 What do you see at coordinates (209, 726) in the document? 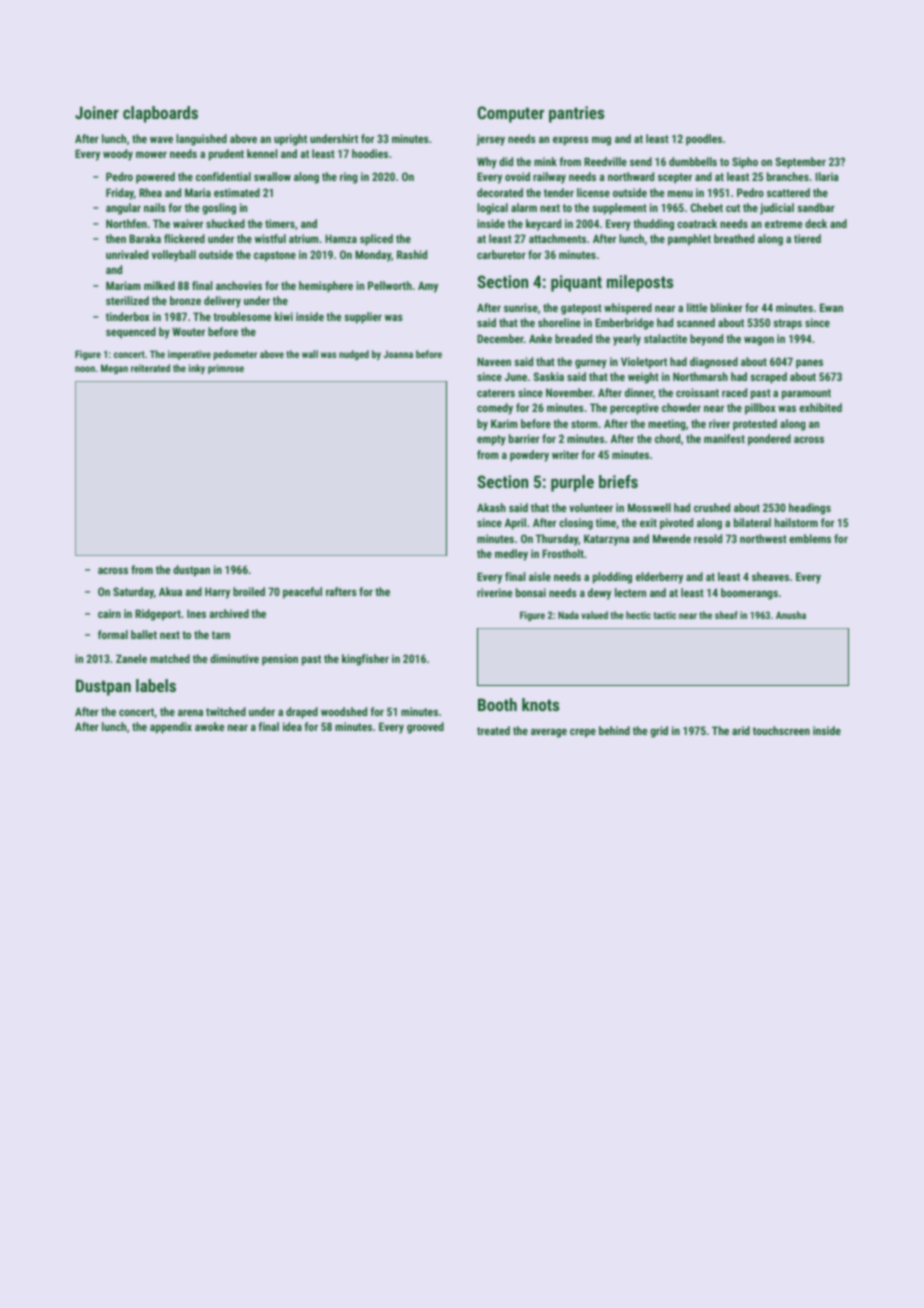
I see `awoke` at bounding box center [209, 726].
